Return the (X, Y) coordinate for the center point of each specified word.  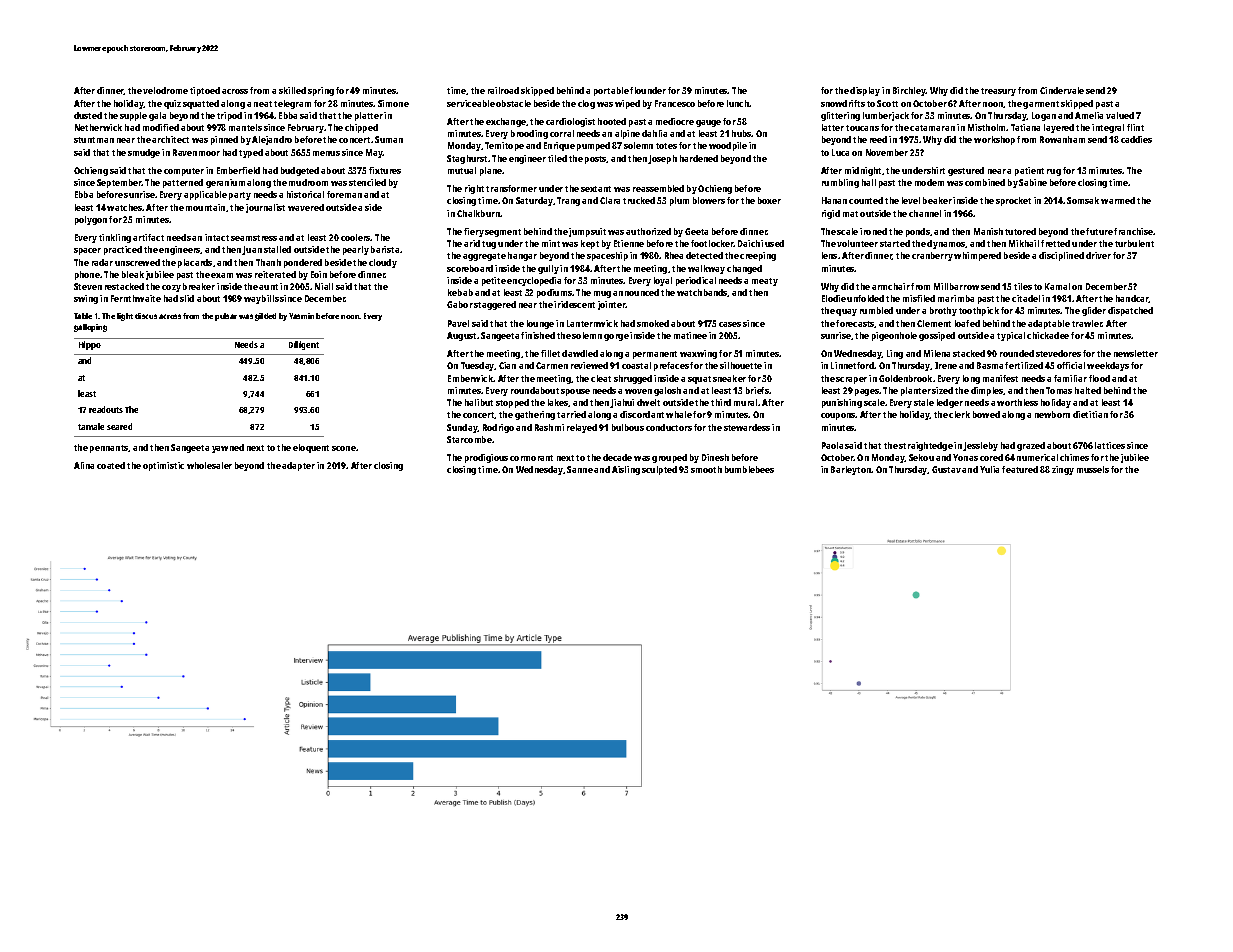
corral (562, 133)
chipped (361, 128)
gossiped (937, 336)
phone (87, 275)
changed (744, 269)
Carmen (552, 365)
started (895, 243)
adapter (298, 466)
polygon (91, 220)
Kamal (1057, 286)
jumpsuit (587, 232)
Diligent (304, 345)
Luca (840, 152)
